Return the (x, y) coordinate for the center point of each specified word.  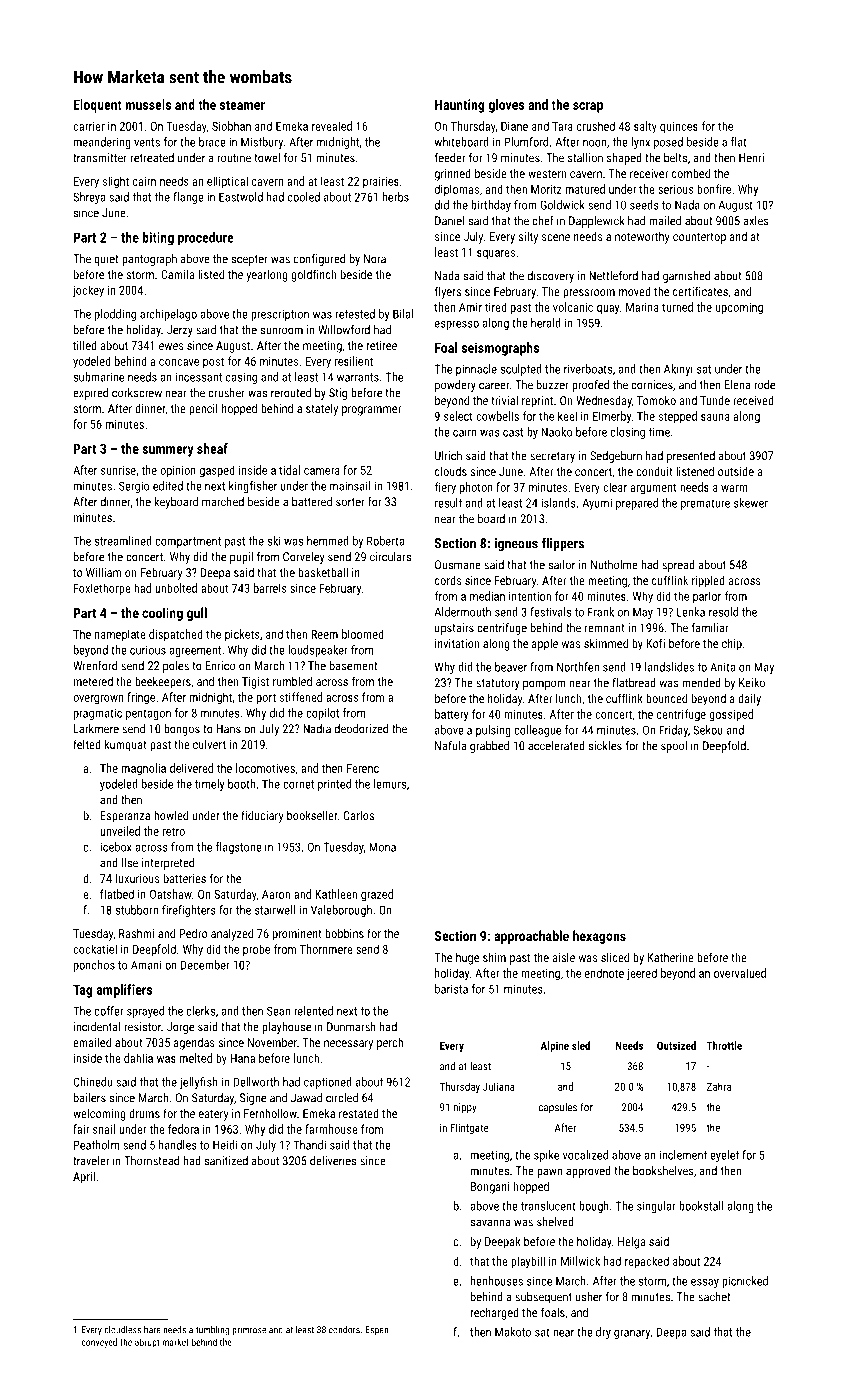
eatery (213, 1115)
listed (211, 274)
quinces (679, 128)
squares (496, 254)
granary (632, 1334)
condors (344, 1330)
